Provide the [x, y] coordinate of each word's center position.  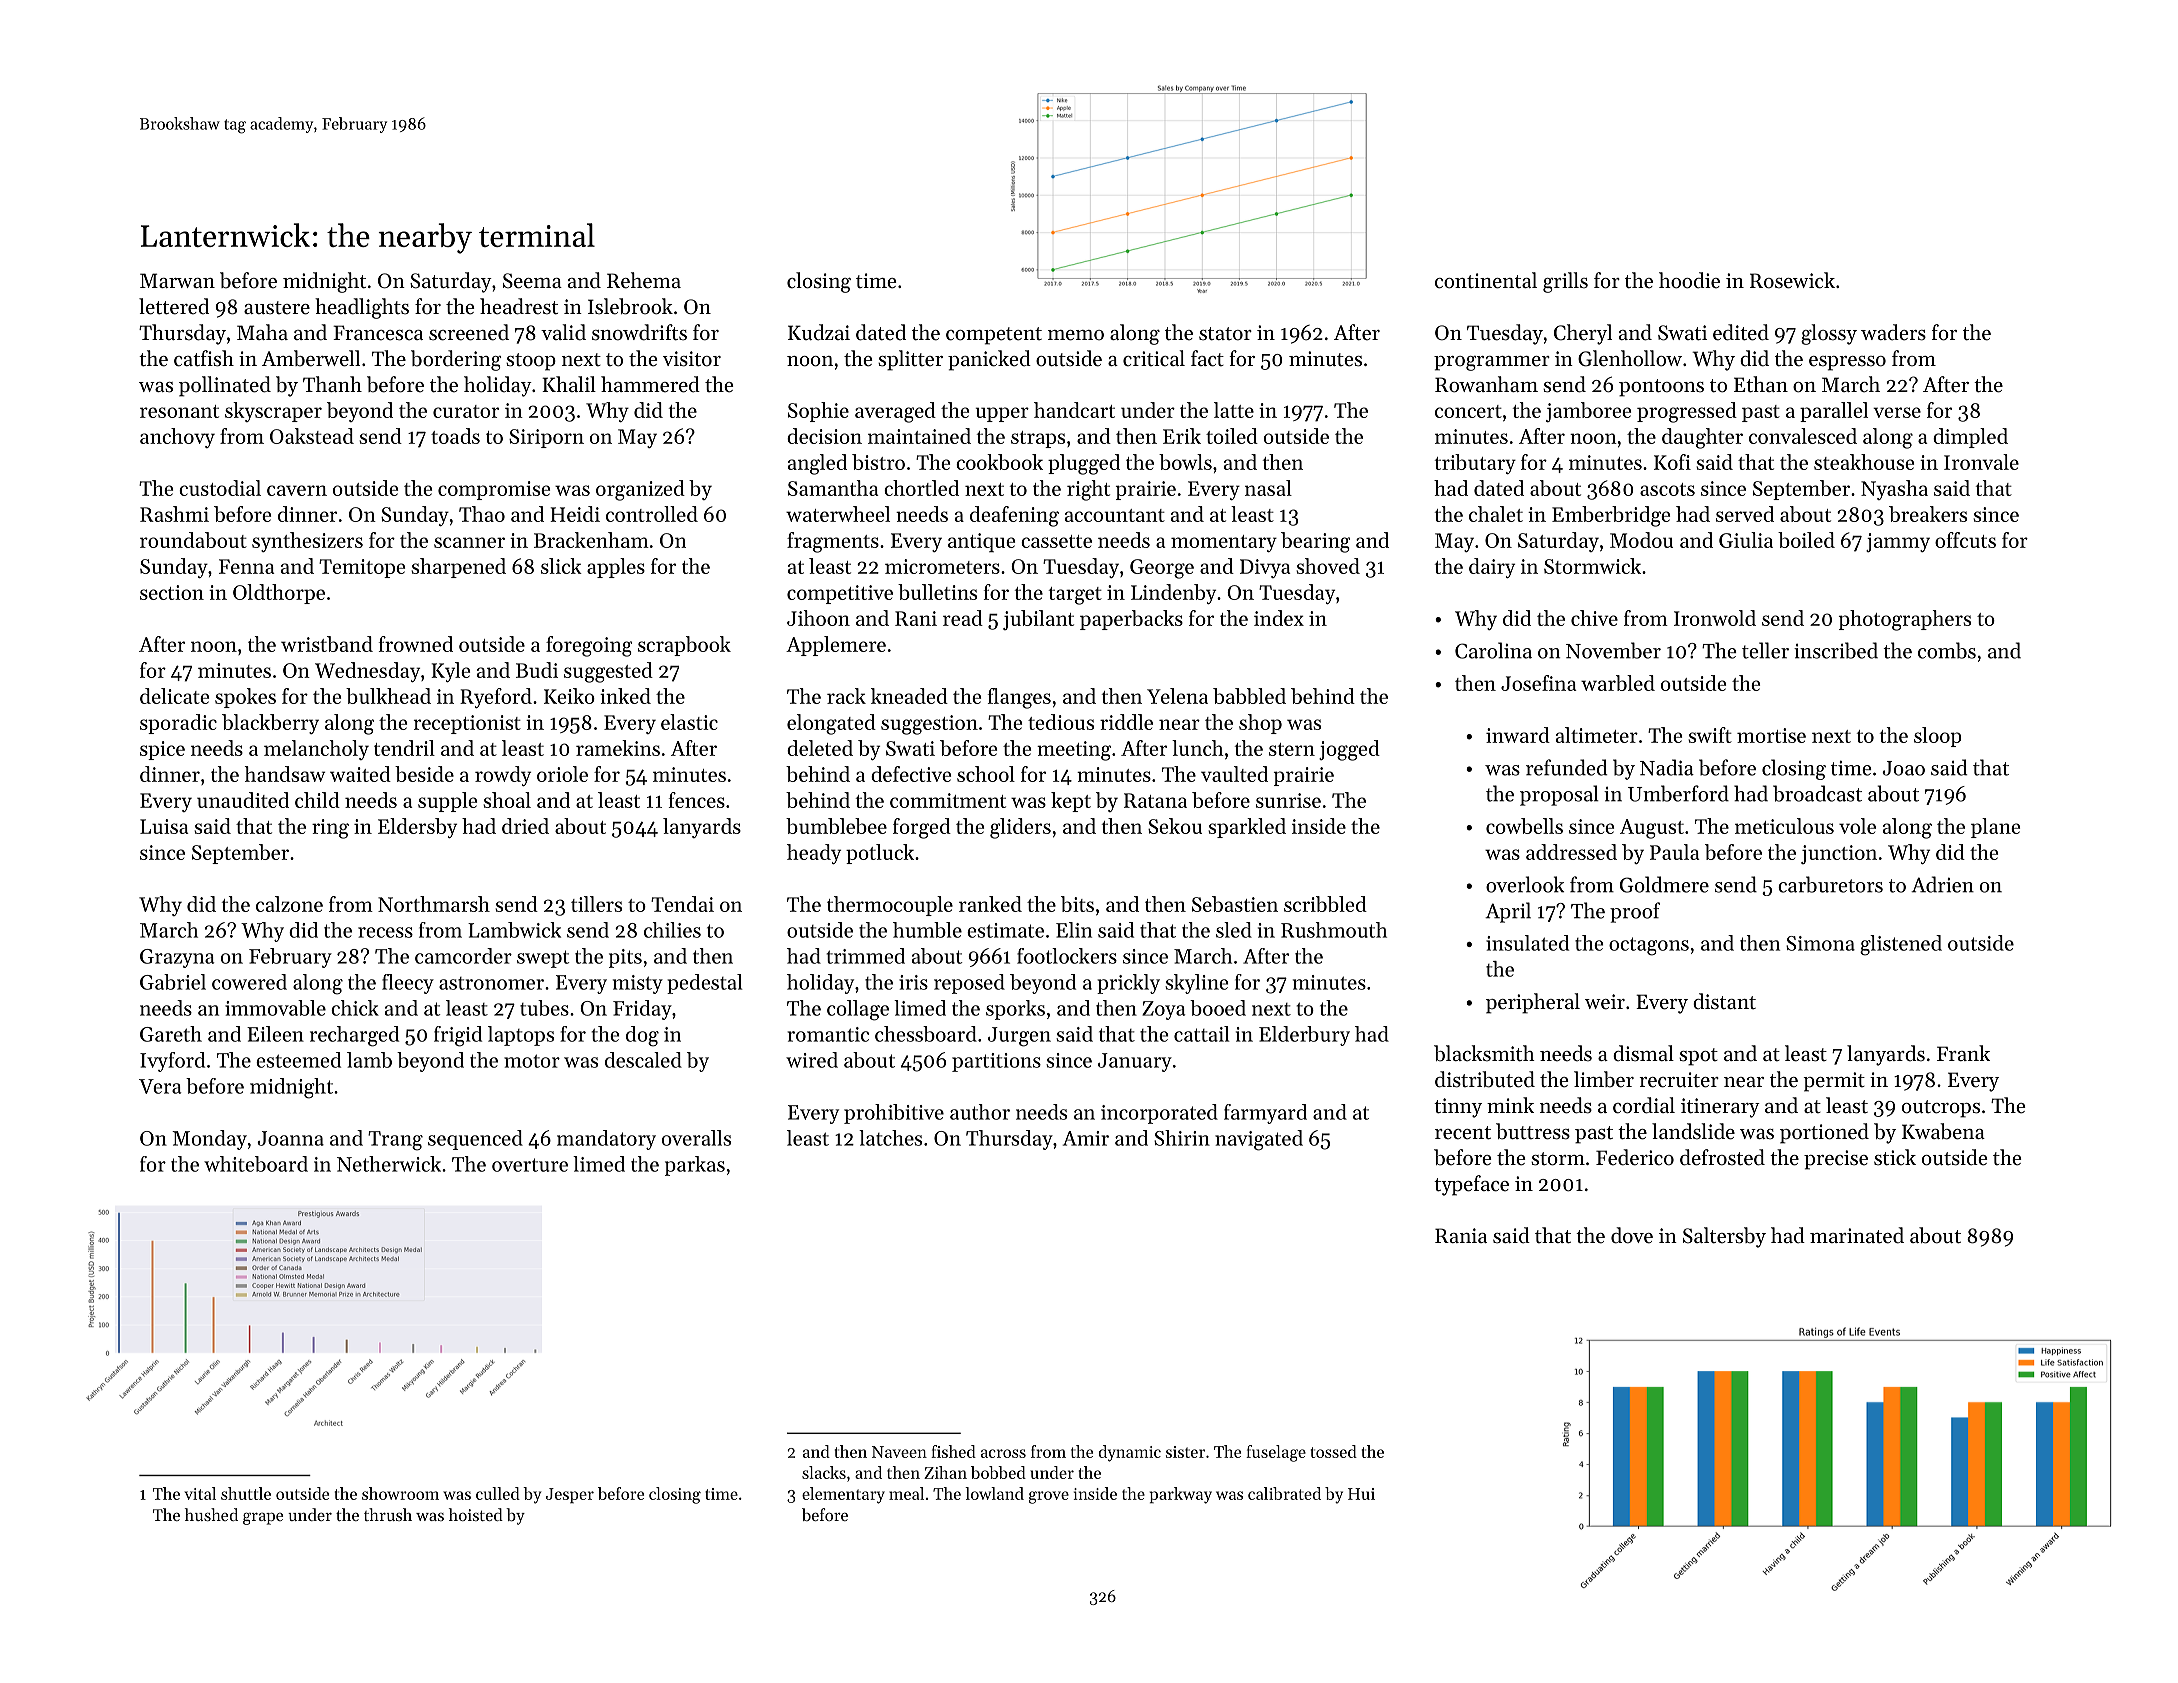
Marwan [177, 280]
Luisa [164, 826]
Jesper [570, 1495]
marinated [1857, 1235]
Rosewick [1792, 280]
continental [1486, 280]
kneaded [909, 696]
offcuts [1965, 540]
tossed [1334, 1451]
